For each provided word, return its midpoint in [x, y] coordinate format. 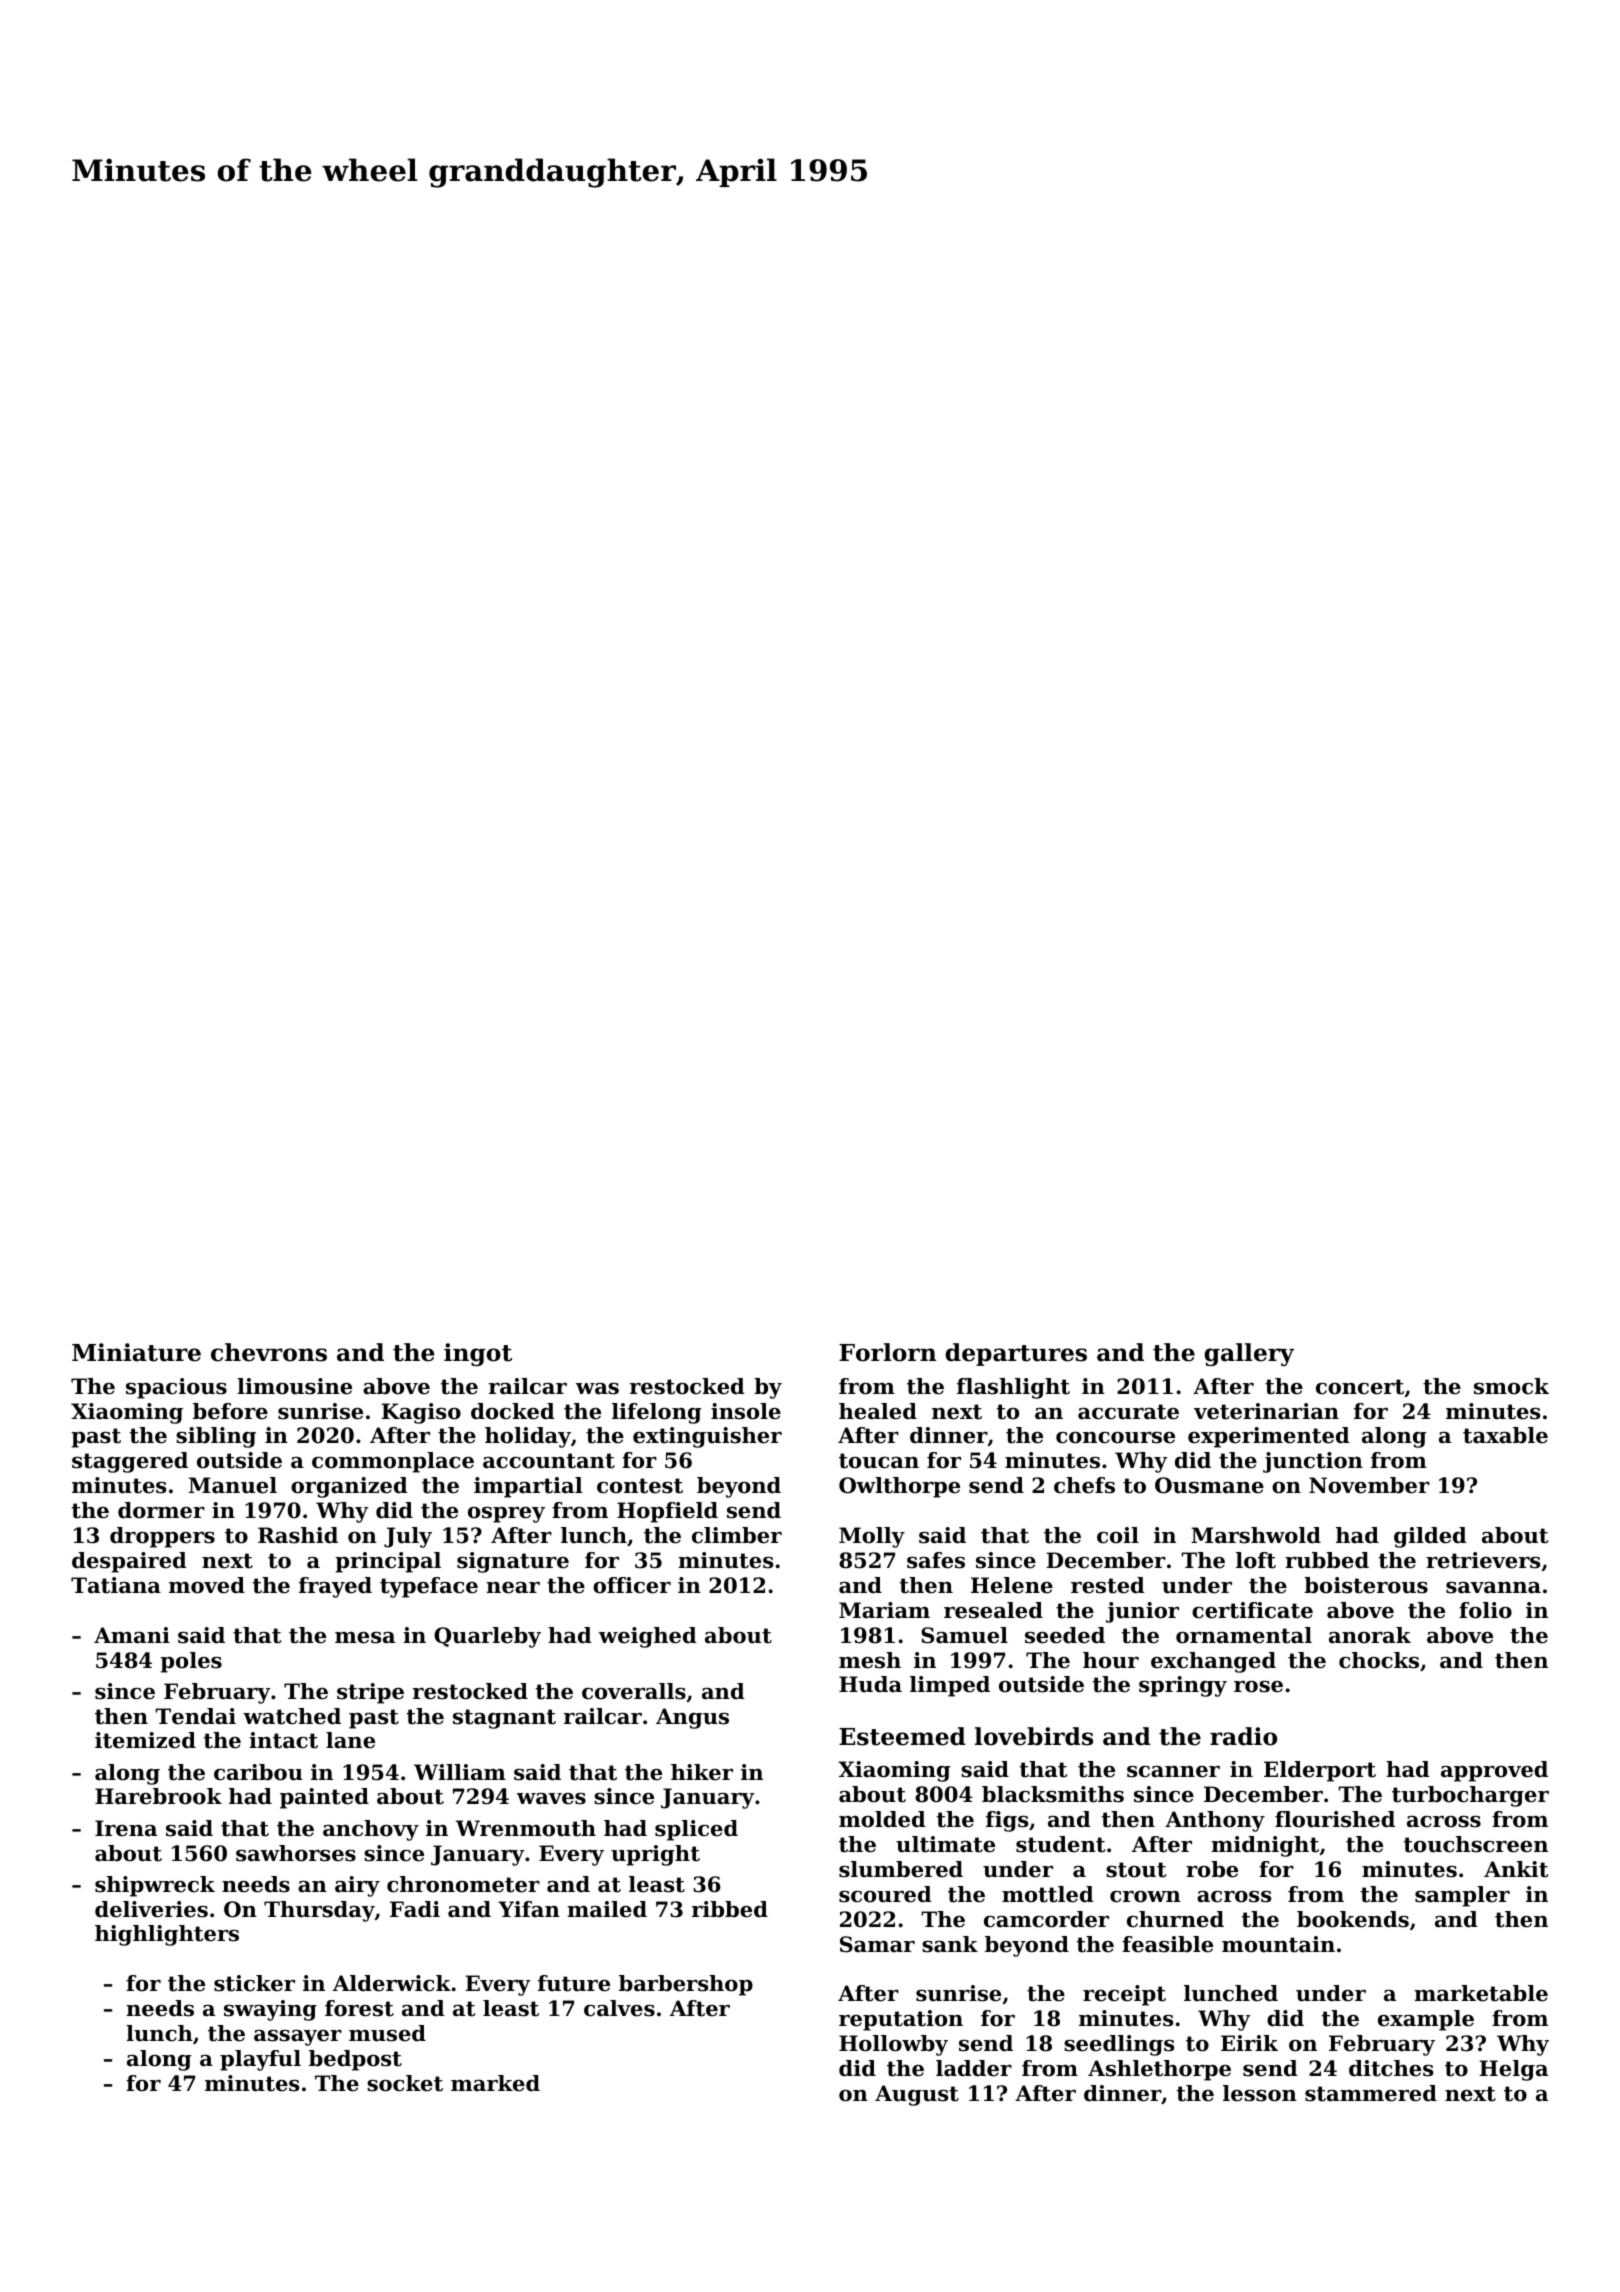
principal [388, 1562]
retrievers [1483, 1560]
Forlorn [887, 1352]
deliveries [151, 1909]
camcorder [1046, 1919]
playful [260, 2060]
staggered [130, 1462]
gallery [1249, 1354]
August [917, 2095]
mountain [1278, 1944]
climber [737, 1535]
